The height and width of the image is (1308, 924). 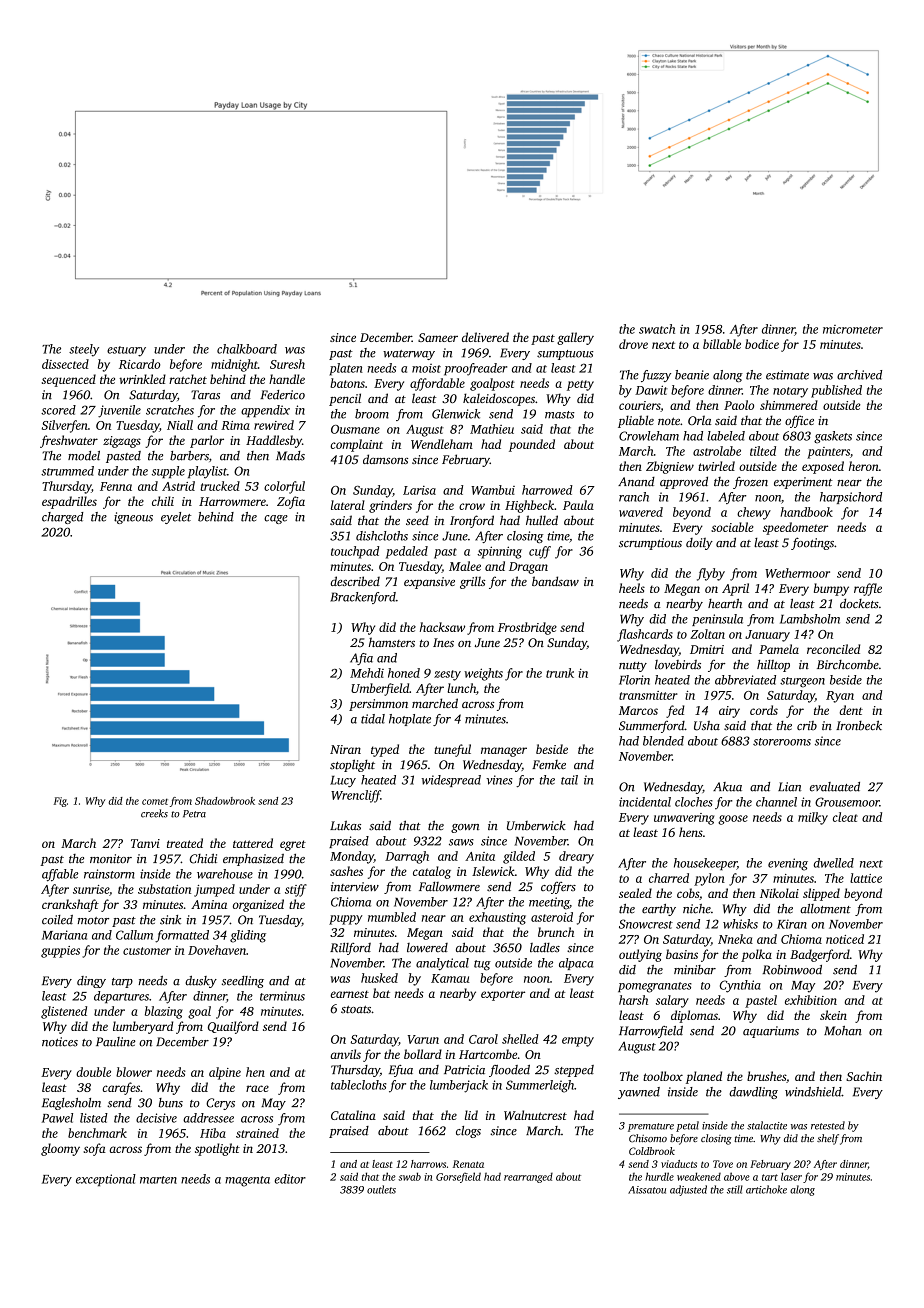 I want to click on Catalina, so click(x=353, y=1115).
